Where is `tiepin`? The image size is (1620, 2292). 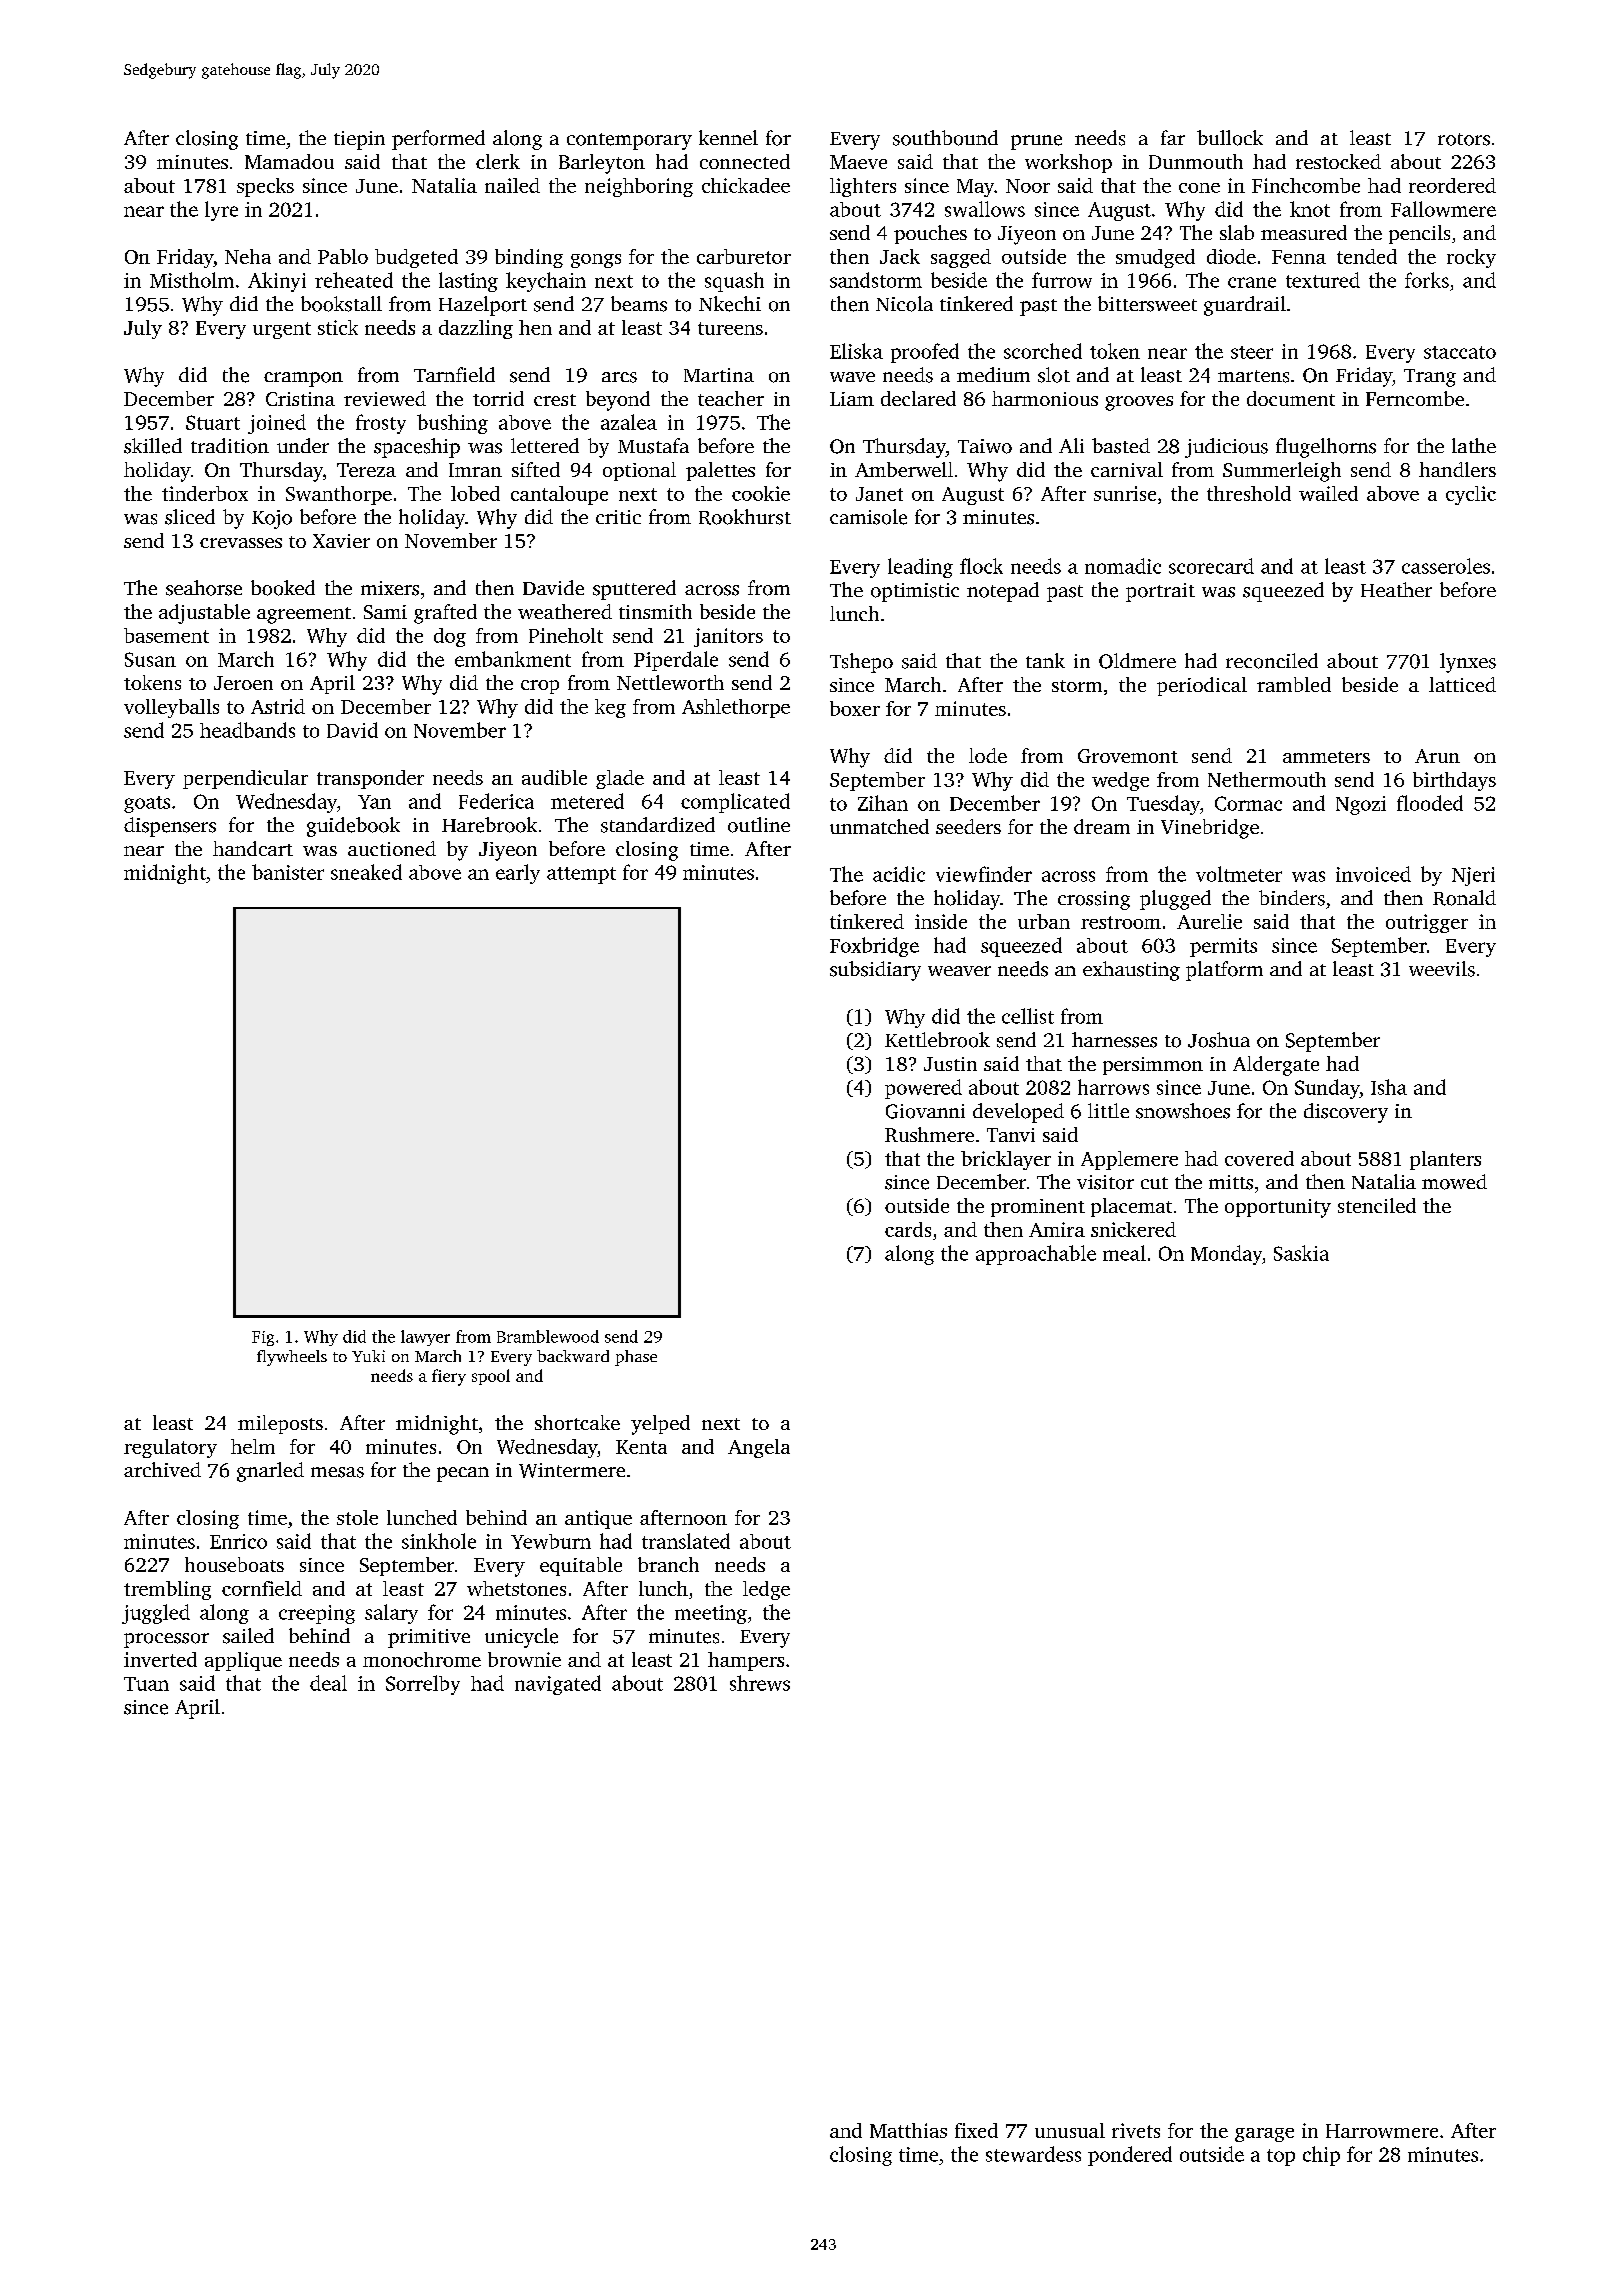
tiepin is located at coordinates (359, 140).
